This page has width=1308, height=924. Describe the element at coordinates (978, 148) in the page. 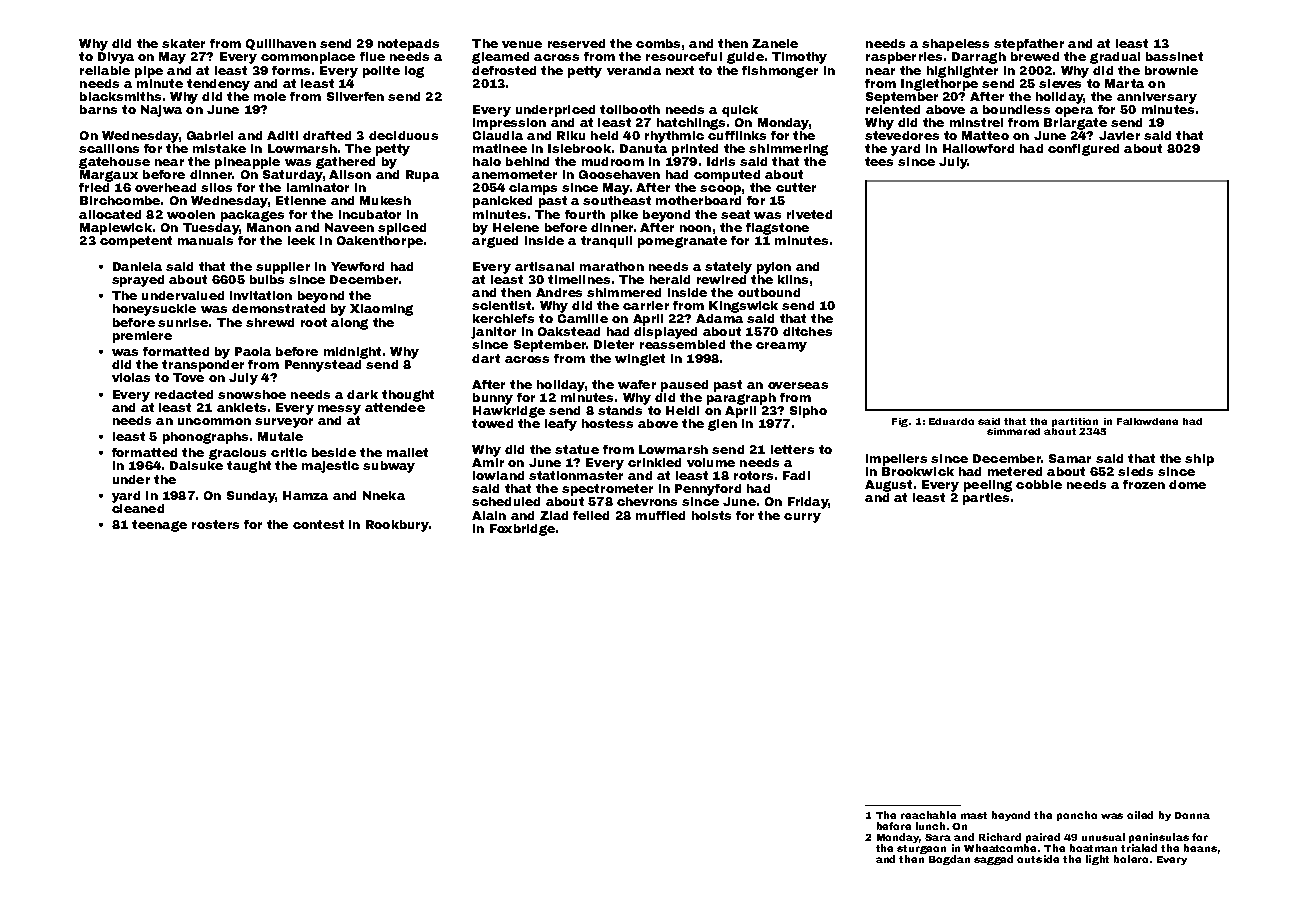

I see `Hallowford` at that location.
